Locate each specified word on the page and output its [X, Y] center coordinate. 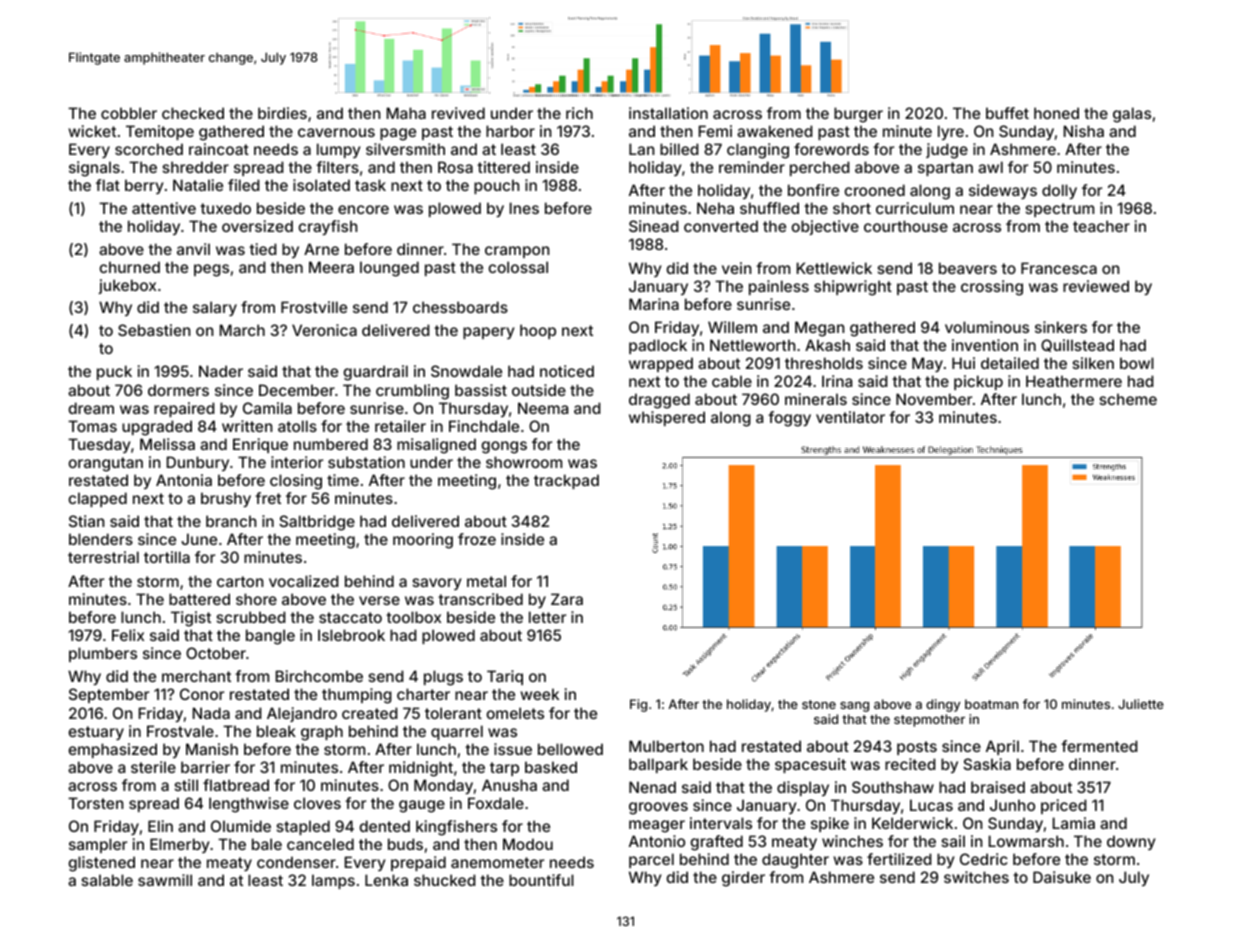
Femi [715, 131]
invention [985, 345]
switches [976, 877]
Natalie [198, 185]
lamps [333, 881]
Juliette [1141, 704]
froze [477, 539]
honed [1056, 113]
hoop [538, 331]
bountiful [541, 880]
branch [231, 521]
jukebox [127, 286]
